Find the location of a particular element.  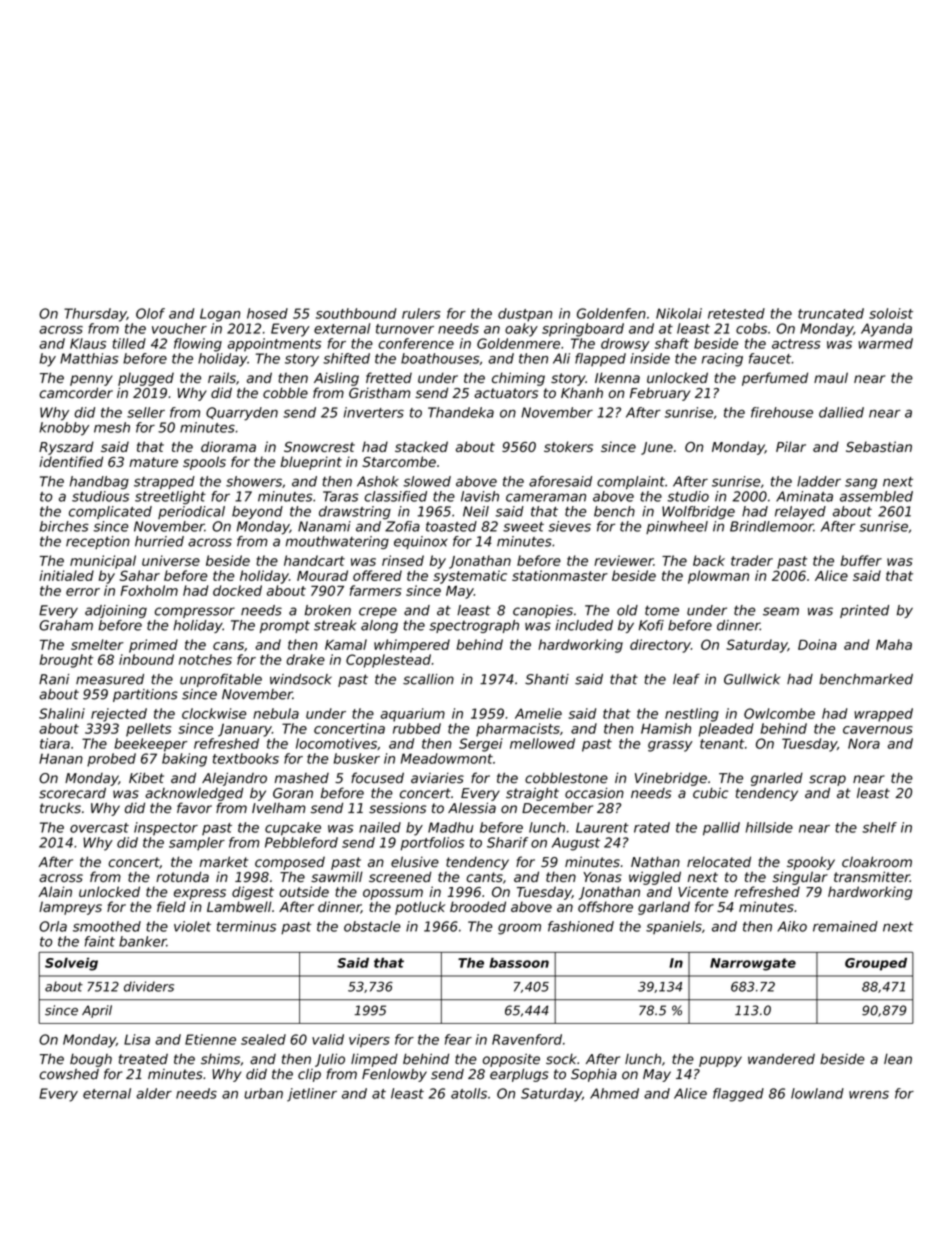

Shanti is located at coordinates (547, 679).
